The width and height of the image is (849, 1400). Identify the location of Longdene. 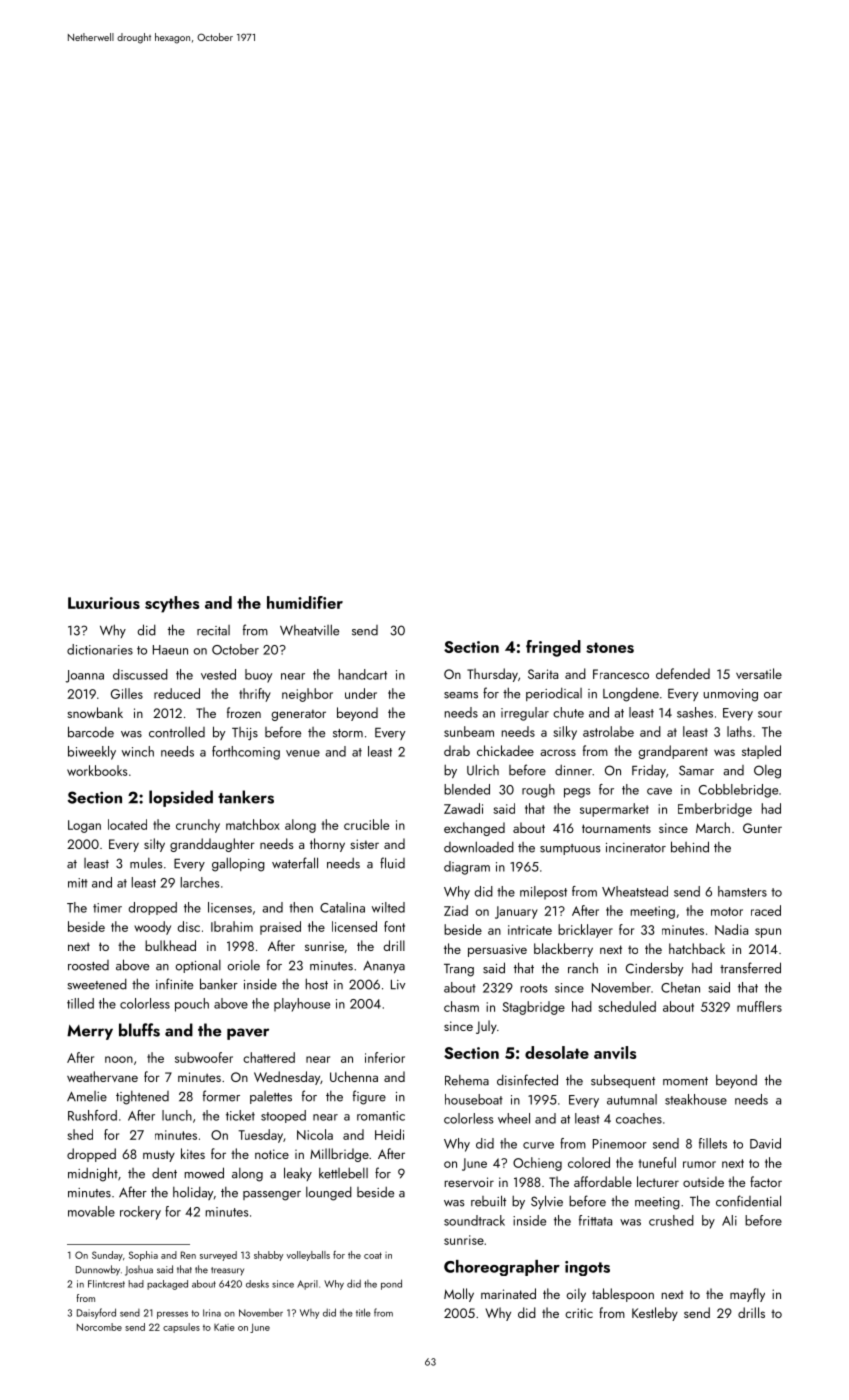
(631, 694).
